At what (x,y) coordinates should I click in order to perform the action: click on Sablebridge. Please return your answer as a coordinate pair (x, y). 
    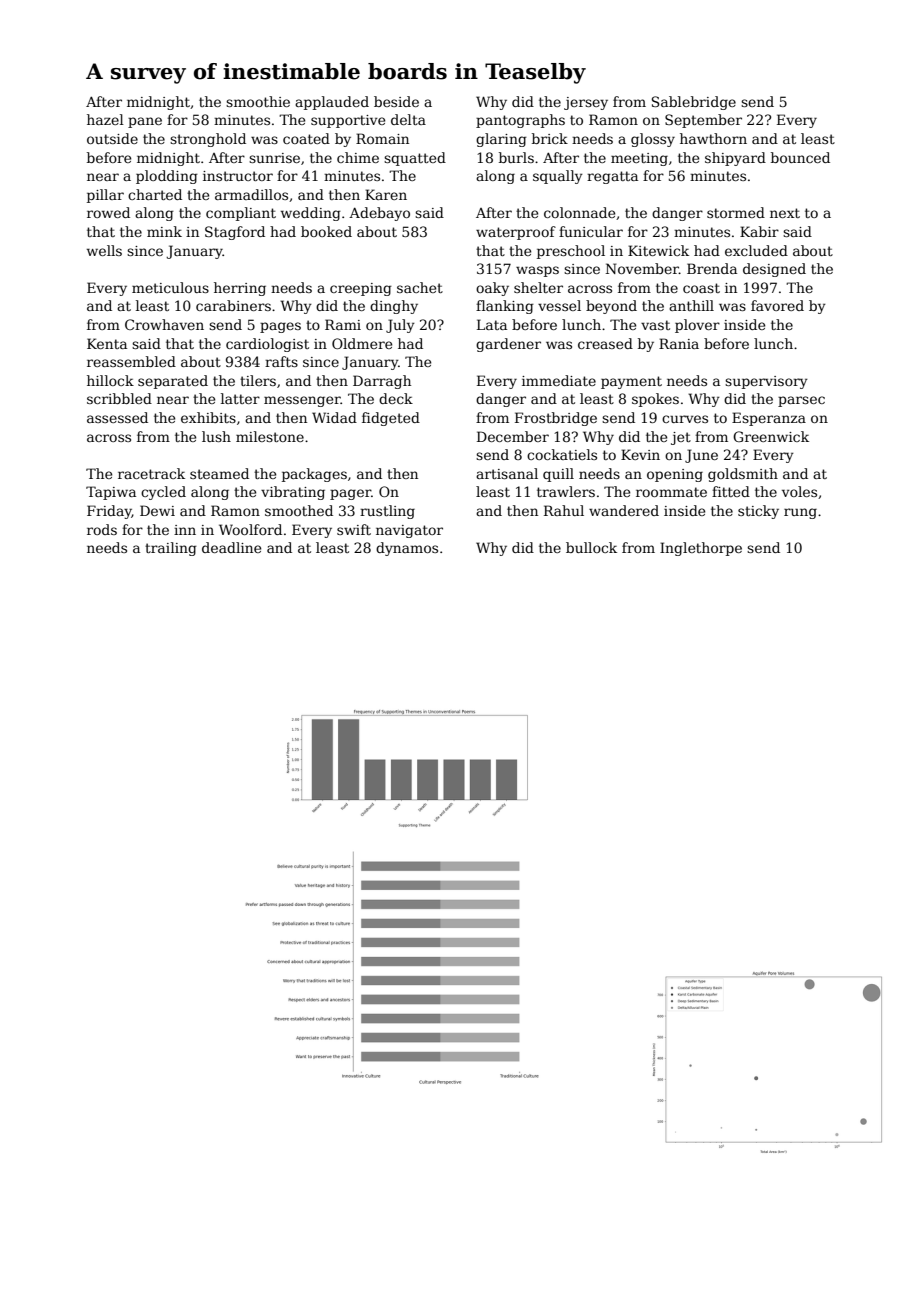
    Looking at the image, I should click on (694, 103).
